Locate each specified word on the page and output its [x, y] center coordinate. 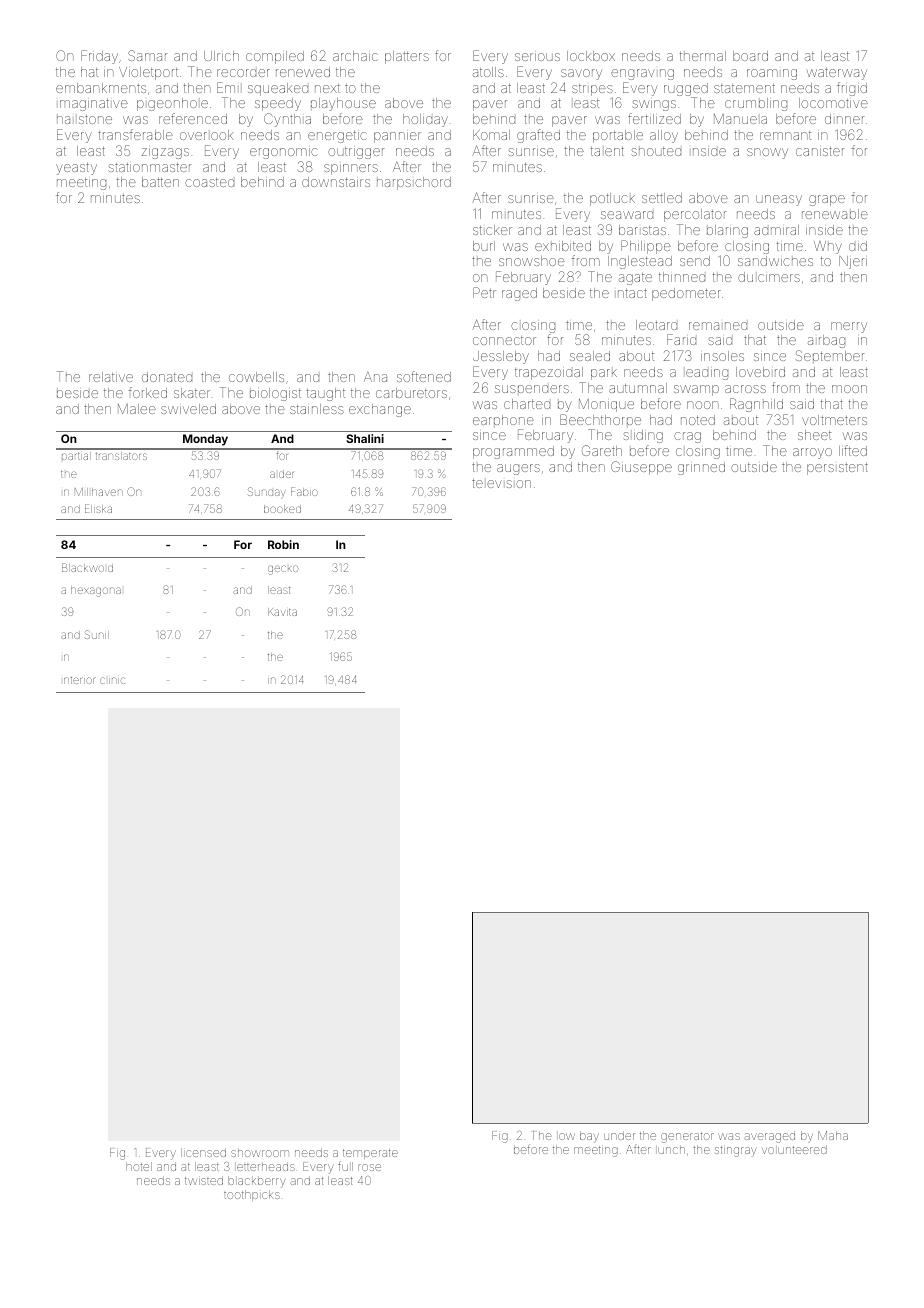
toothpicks [252, 1195]
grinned [701, 468]
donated [167, 377]
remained [718, 326]
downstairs [336, 182]
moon [849, 389]
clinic [112, 680]
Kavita [282, 612]
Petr [484, 292]
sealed [590, 356]
